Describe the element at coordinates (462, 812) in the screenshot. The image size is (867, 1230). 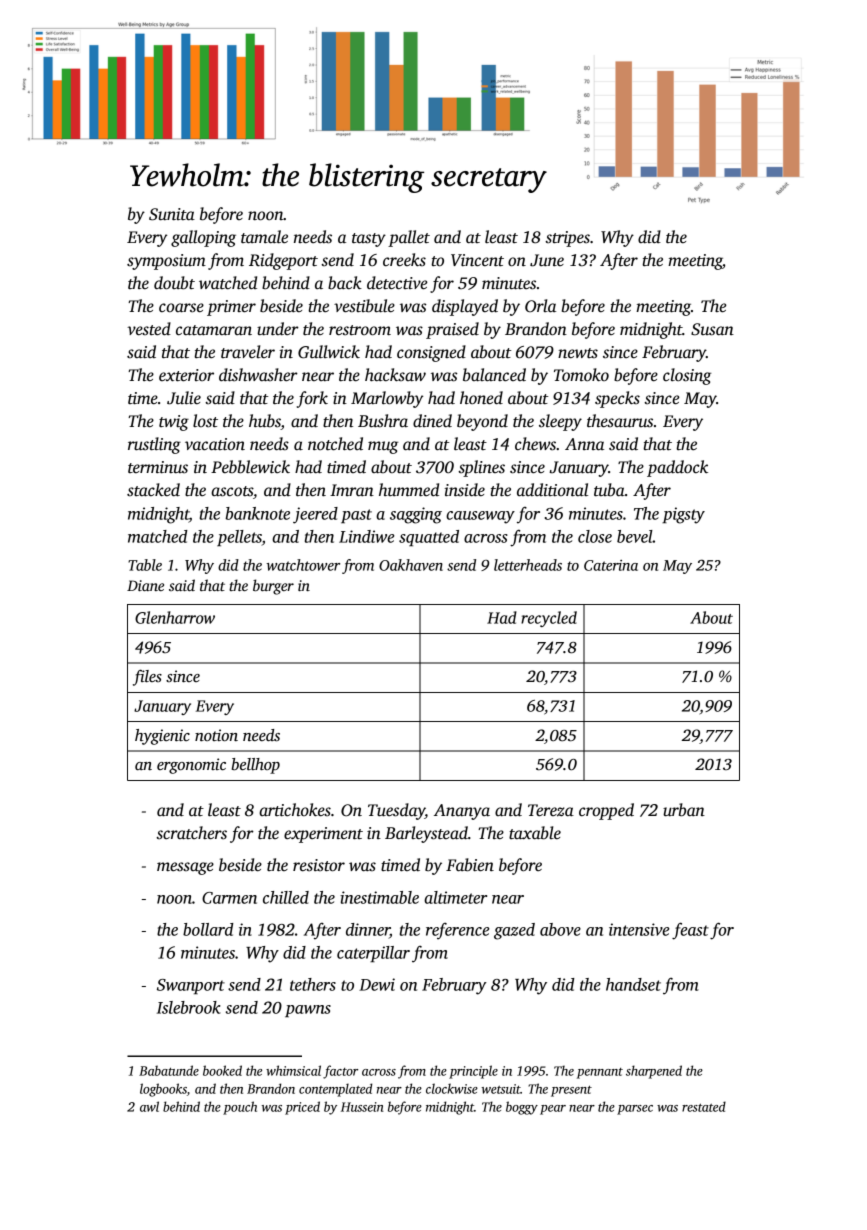
I see `Ananya` at that location.
